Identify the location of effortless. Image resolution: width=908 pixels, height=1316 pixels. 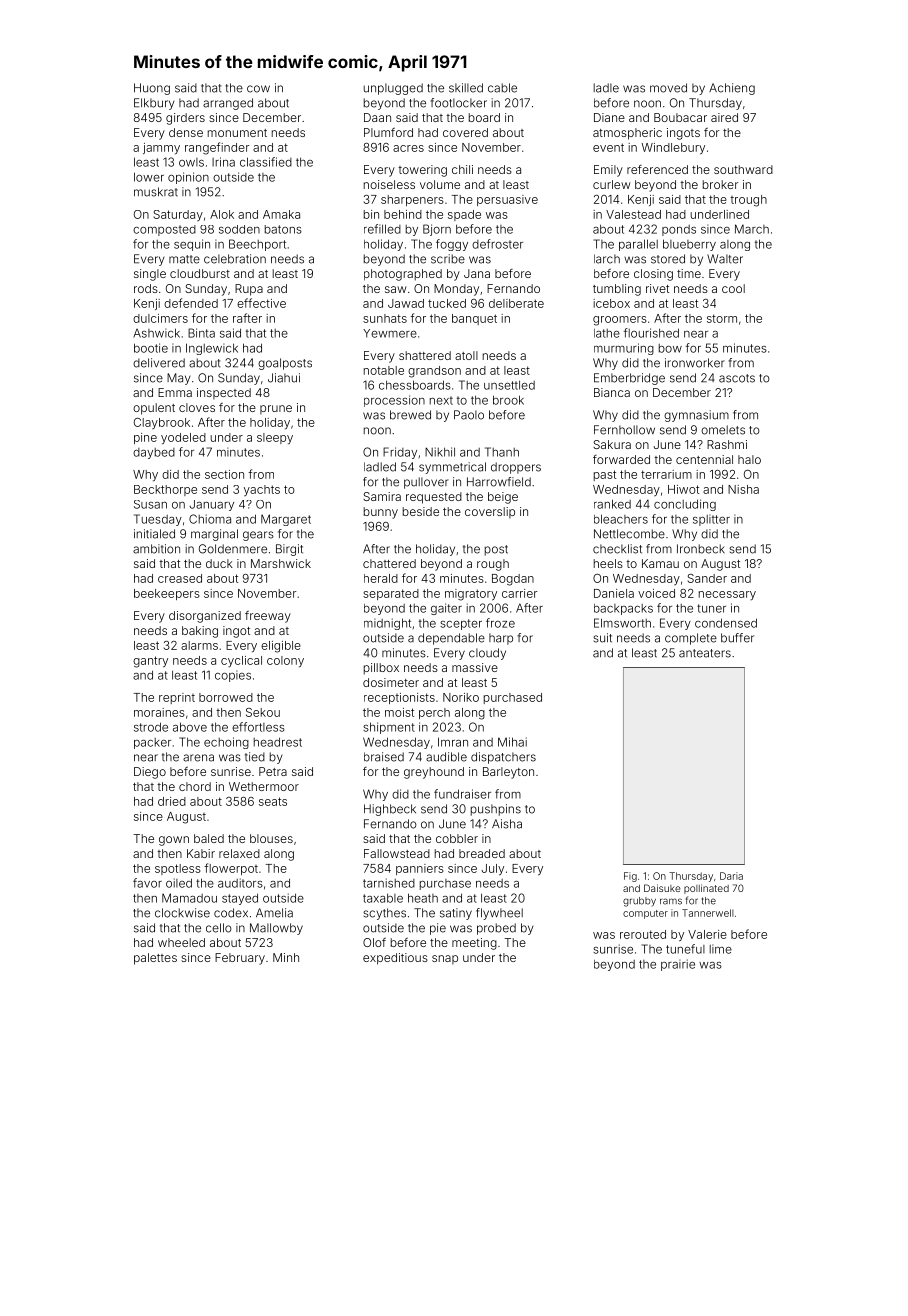
(258, 727).
